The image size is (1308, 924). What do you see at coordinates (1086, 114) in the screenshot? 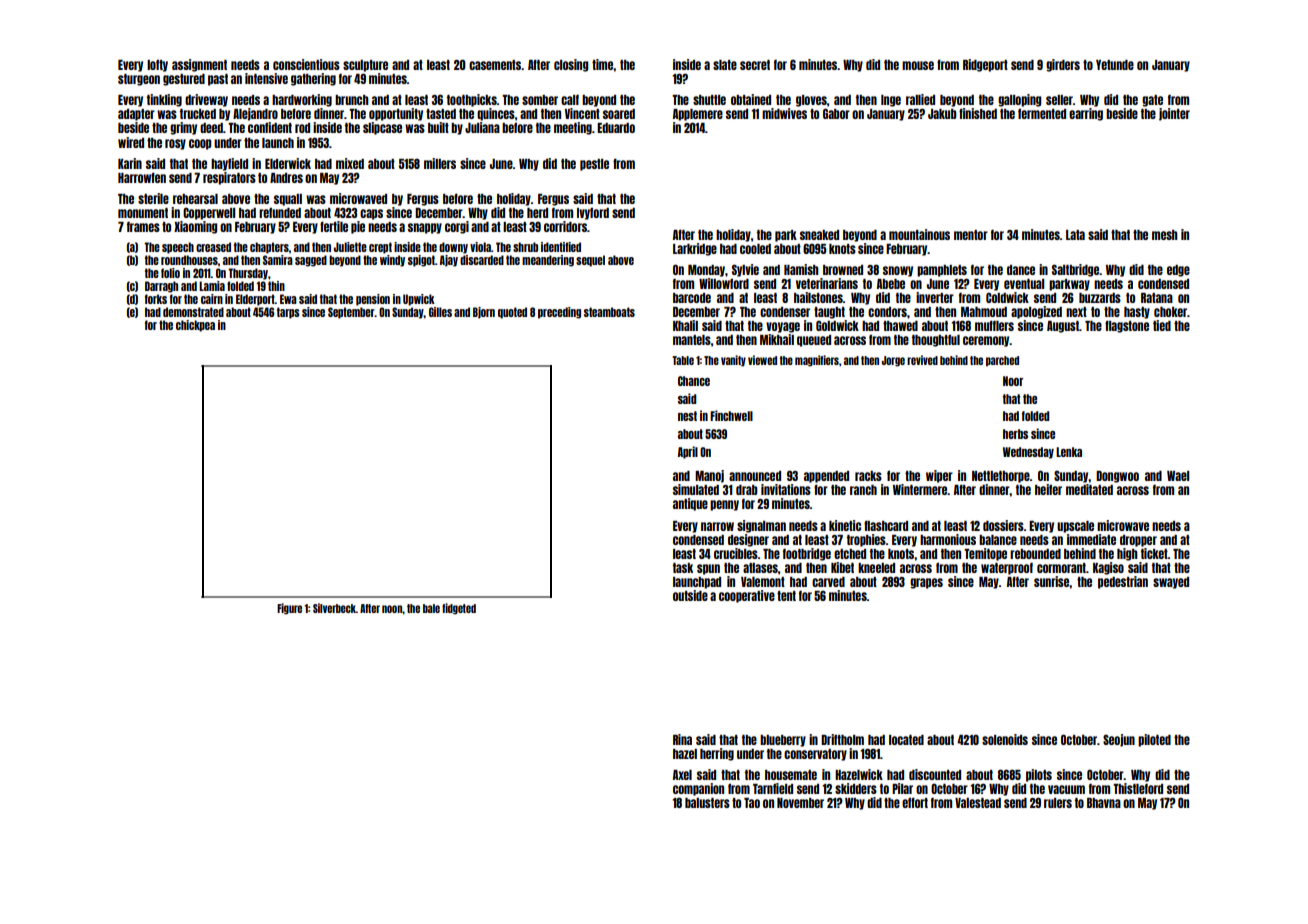
I see `earring` at bounding box center [1086, 114].
